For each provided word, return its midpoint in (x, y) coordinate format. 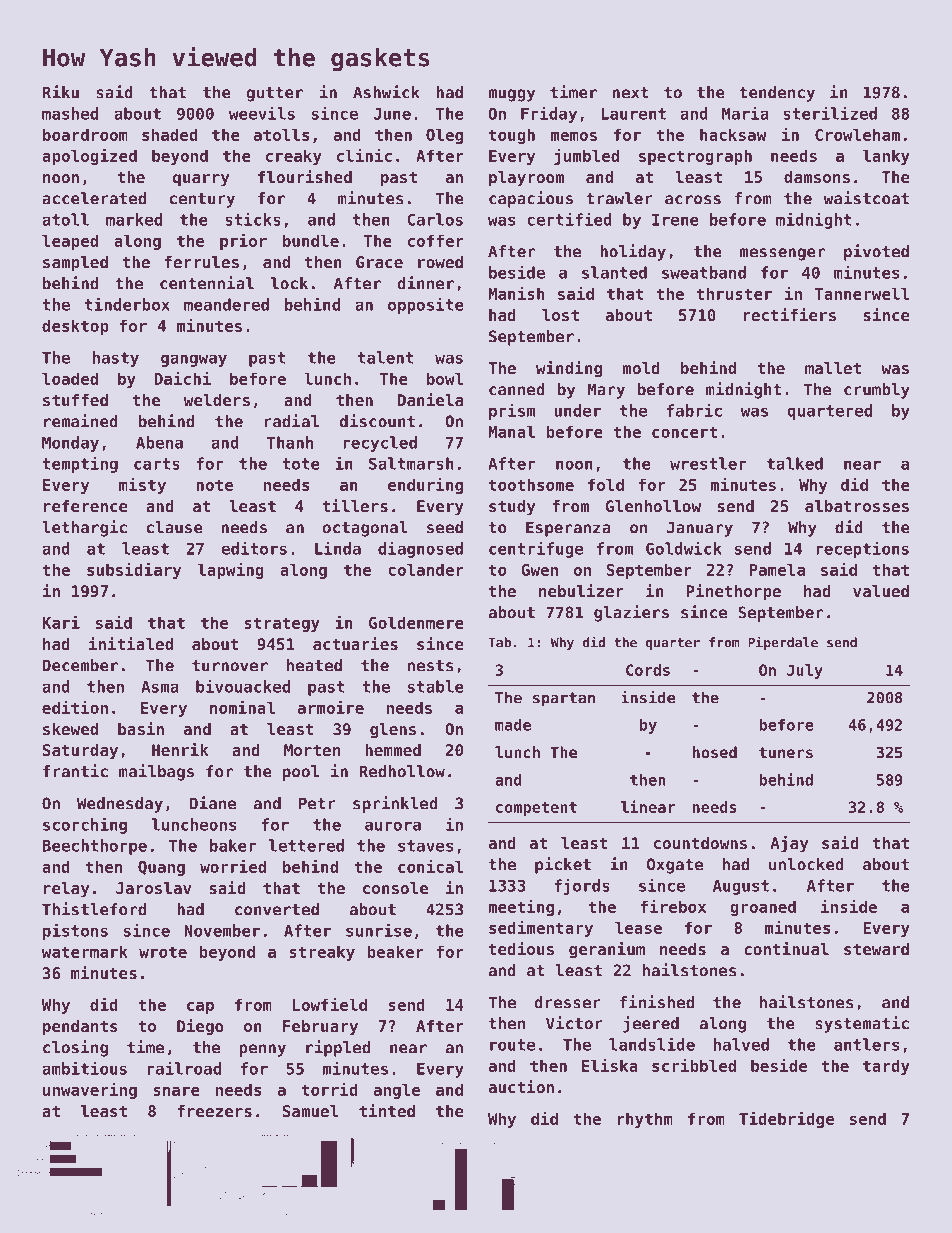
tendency (777, 94)
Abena (159, 442)
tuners (786, 752)
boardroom (85, 134)
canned (517, 389)
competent (536, 809)
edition (75, 707)
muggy (511, 95)
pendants (80, 1028)
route (512, 1045)
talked (795, 463)
